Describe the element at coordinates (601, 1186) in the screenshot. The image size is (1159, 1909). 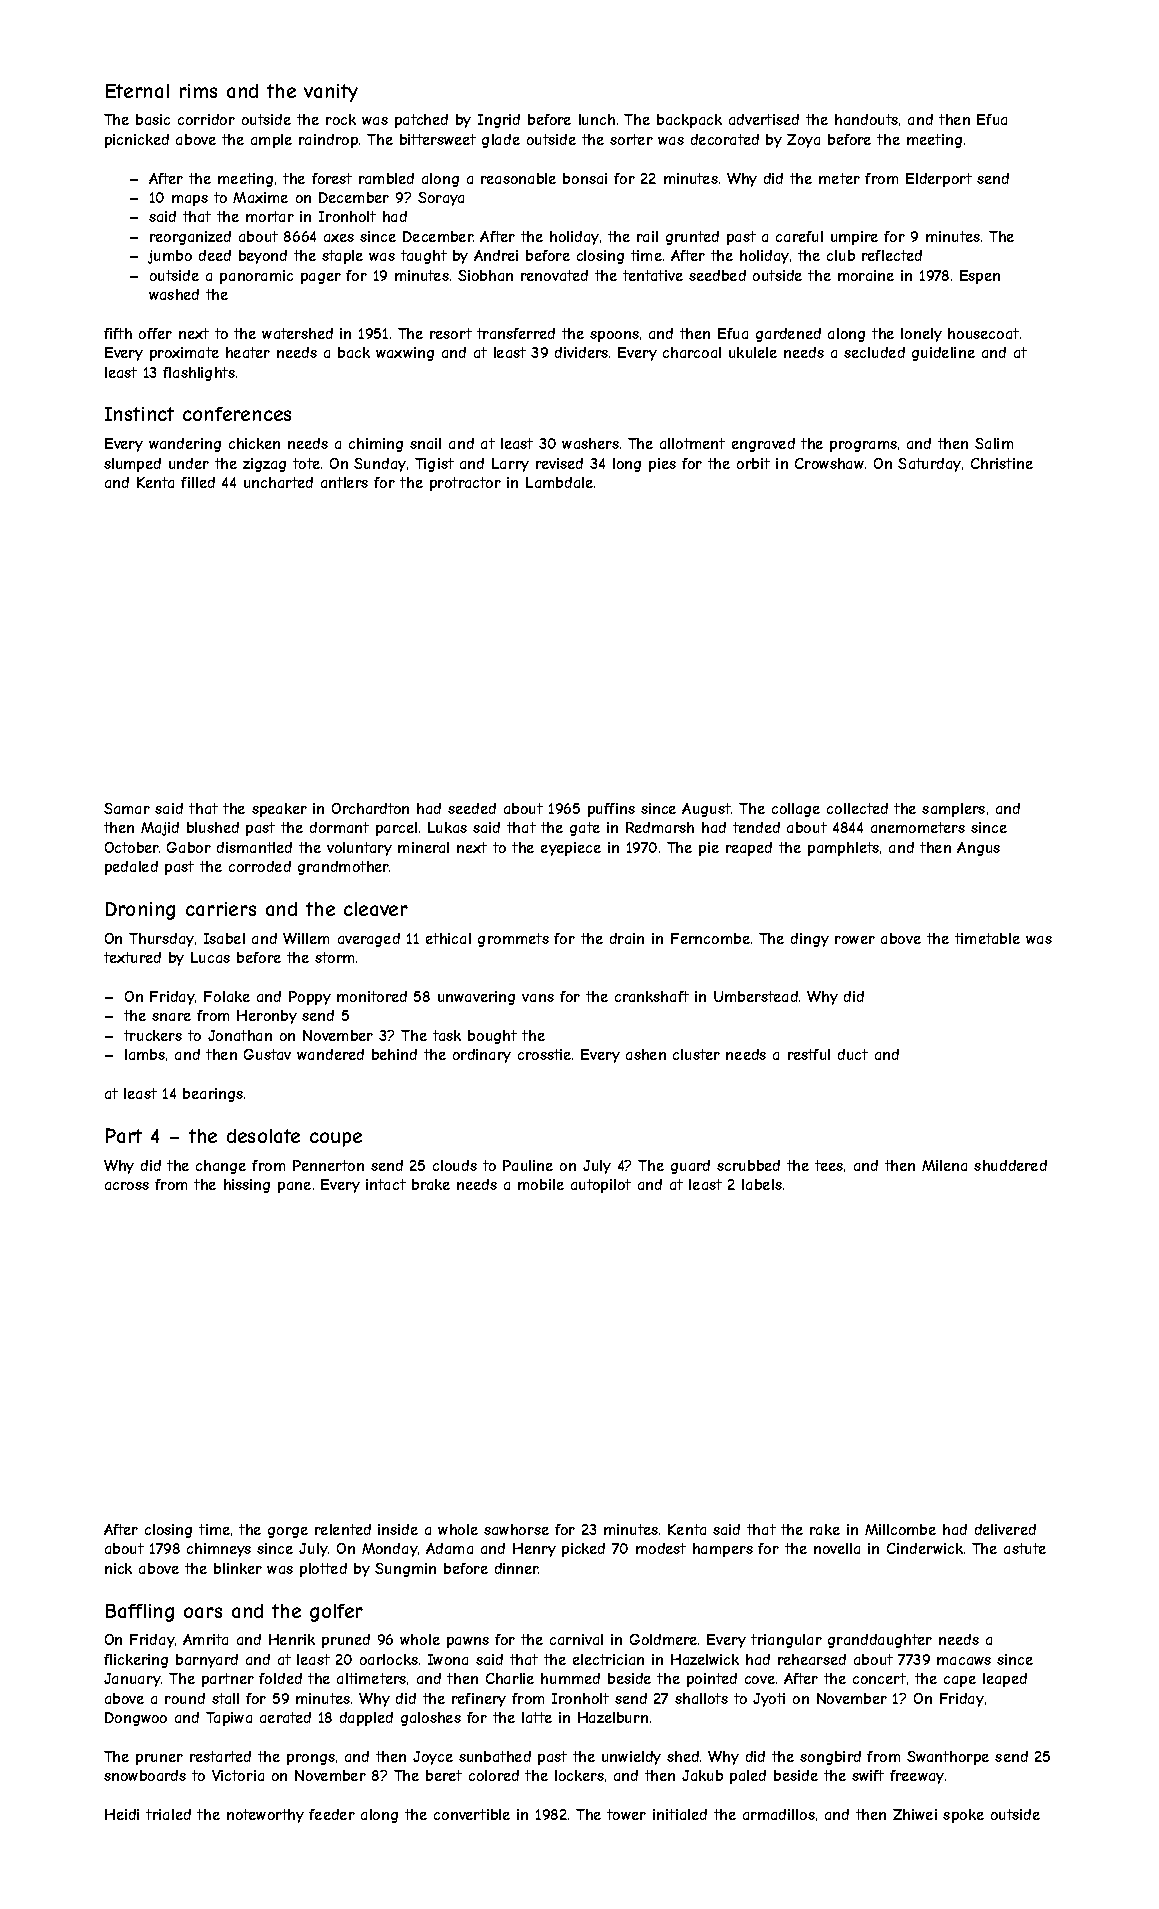
I see `autopilot` at that location.
